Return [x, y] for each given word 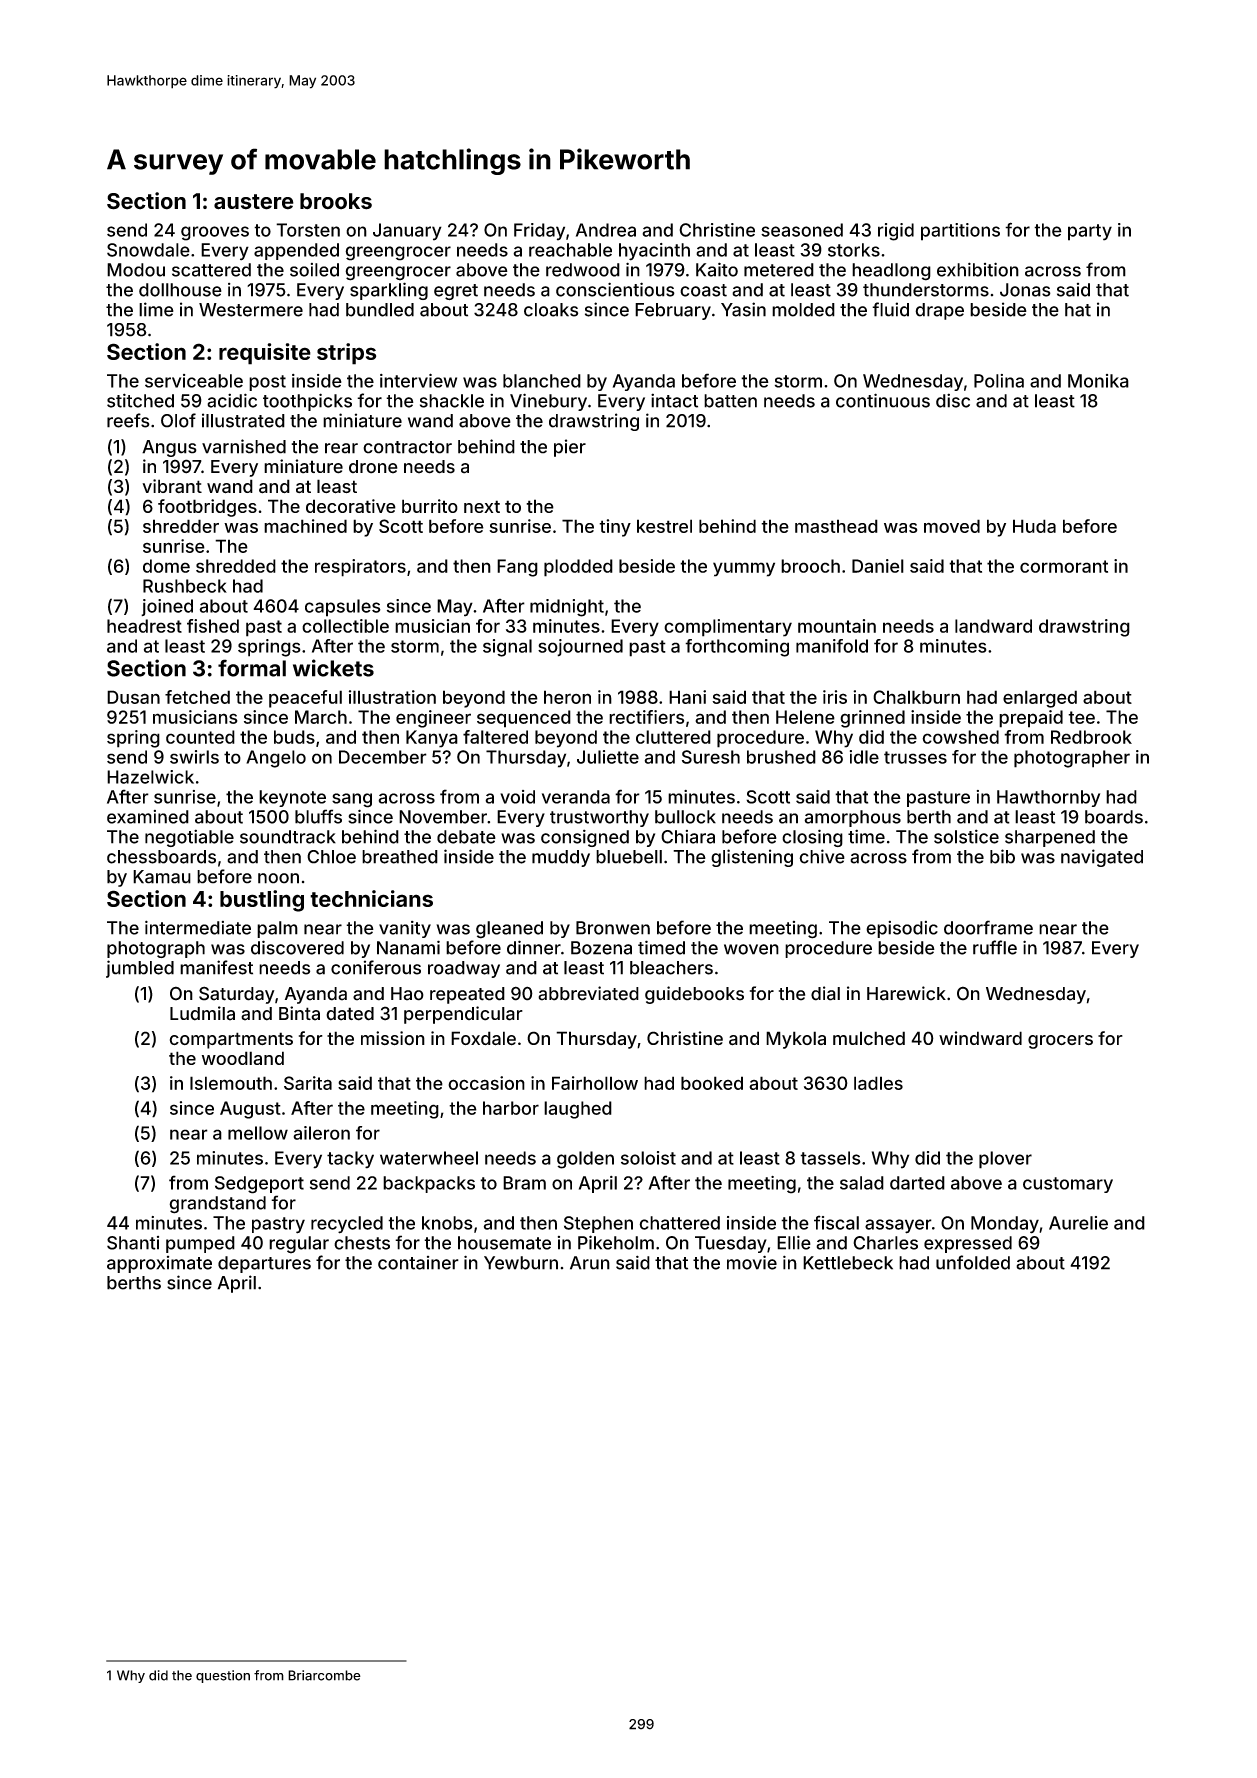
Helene [805, 717]
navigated [1102, 858]
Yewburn [521, 1263]
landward [993, 626]
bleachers [671, 968]
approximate [159, 1264]
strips [346, 354]
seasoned [802, 230]
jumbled [140, 969]
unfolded [973, 1262]
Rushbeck [185, 586]
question [223, 1676]
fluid [890, 309]
